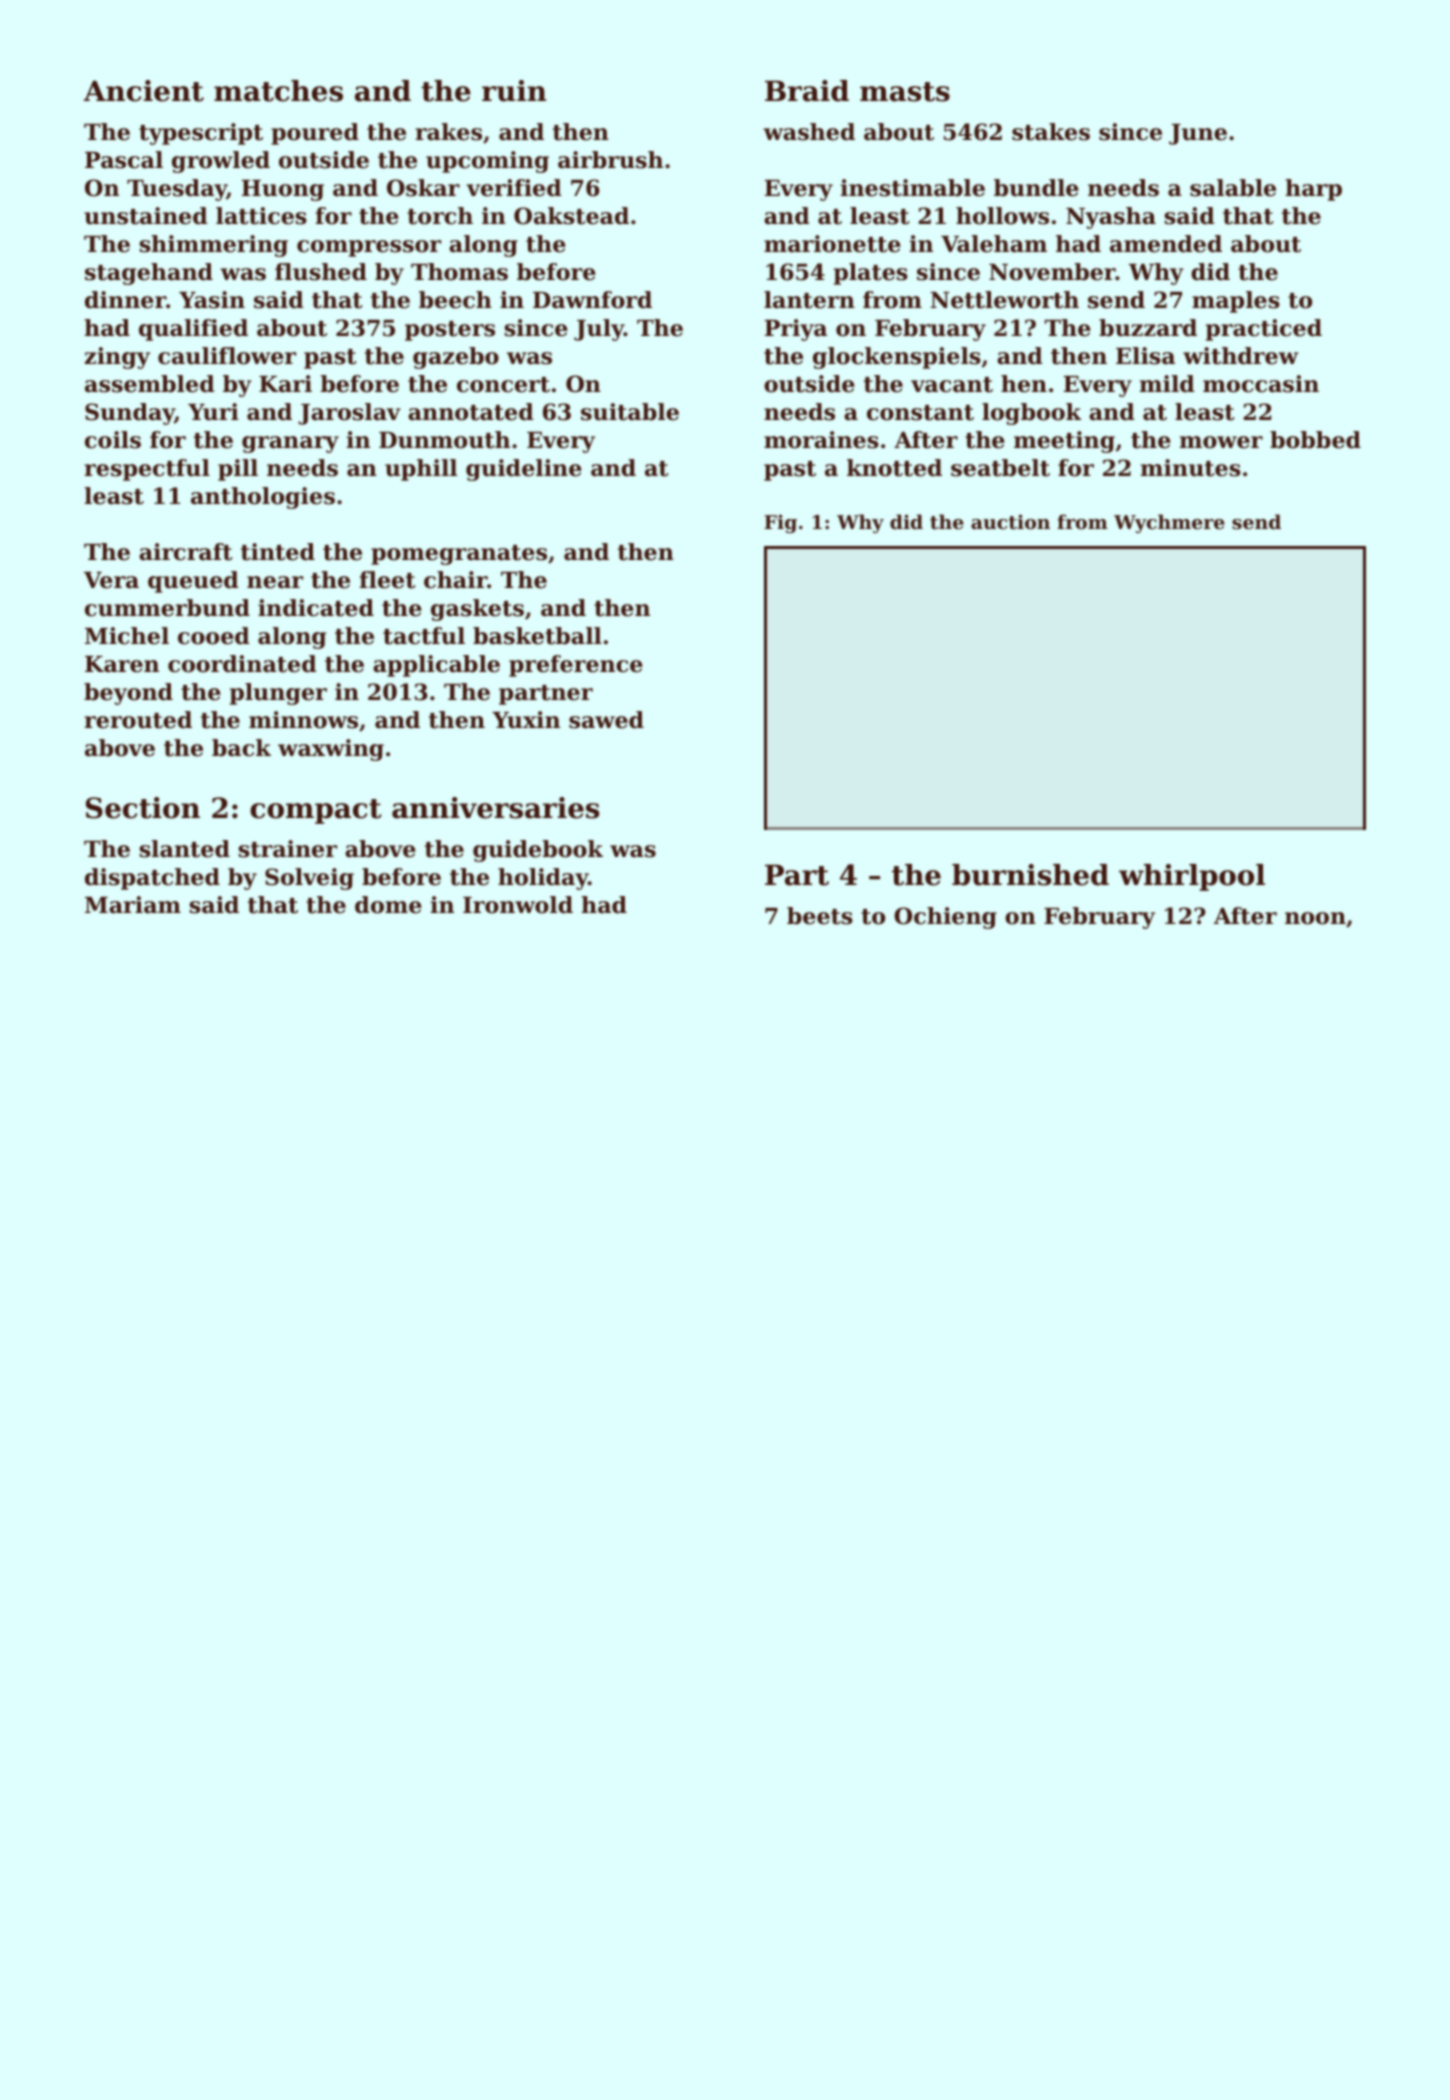  Describe the element at coordinates (1169, 523) in the document. I see `Wychmere` at that location.
